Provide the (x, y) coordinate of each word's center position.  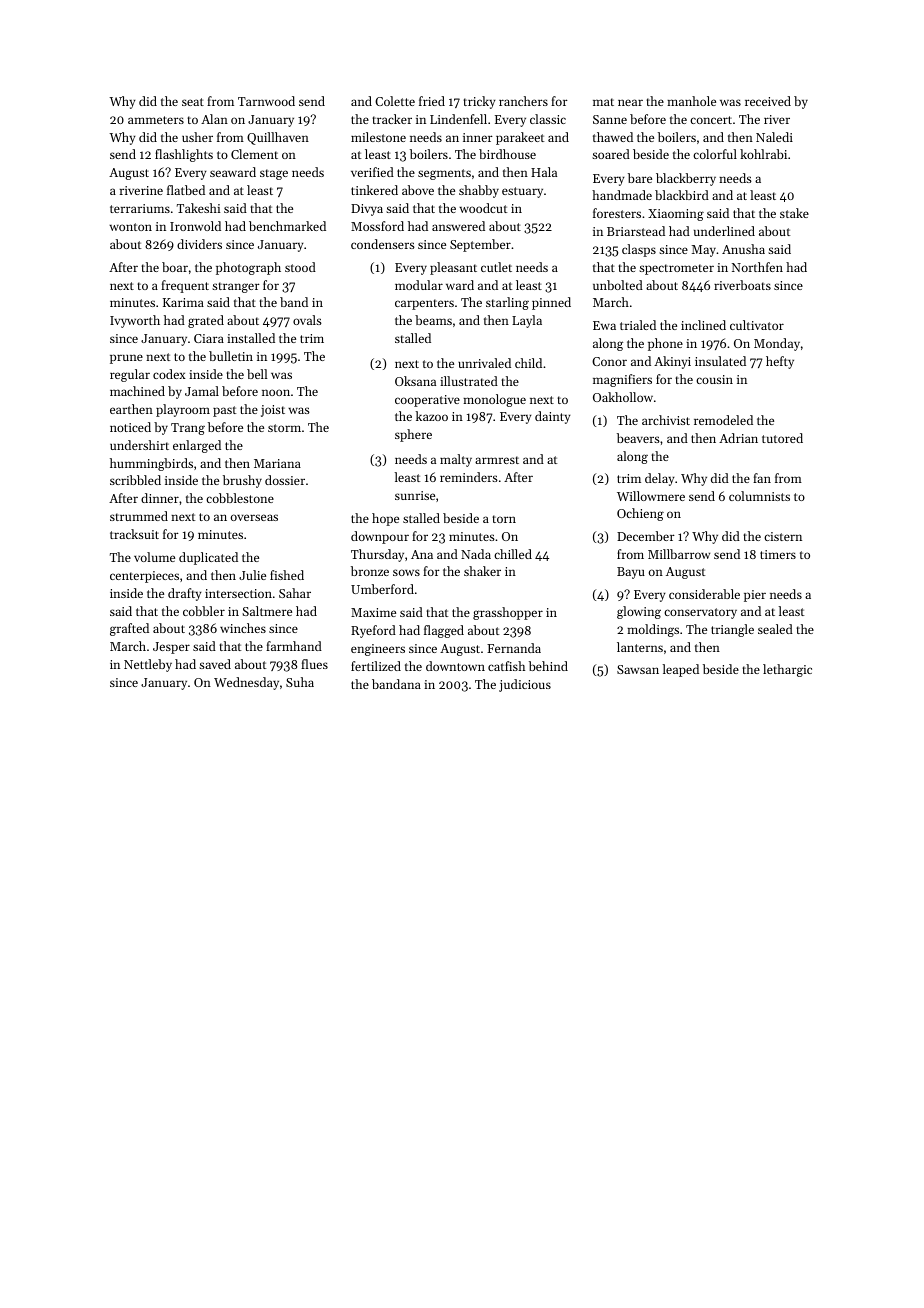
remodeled (723, 420)
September (480, 245)
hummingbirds (151, 464)
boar (175, 267)
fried (432, 101)
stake (794, 213)
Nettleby (148, 665)
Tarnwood (266, 101)
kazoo (432, 416)
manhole (691, 101)
